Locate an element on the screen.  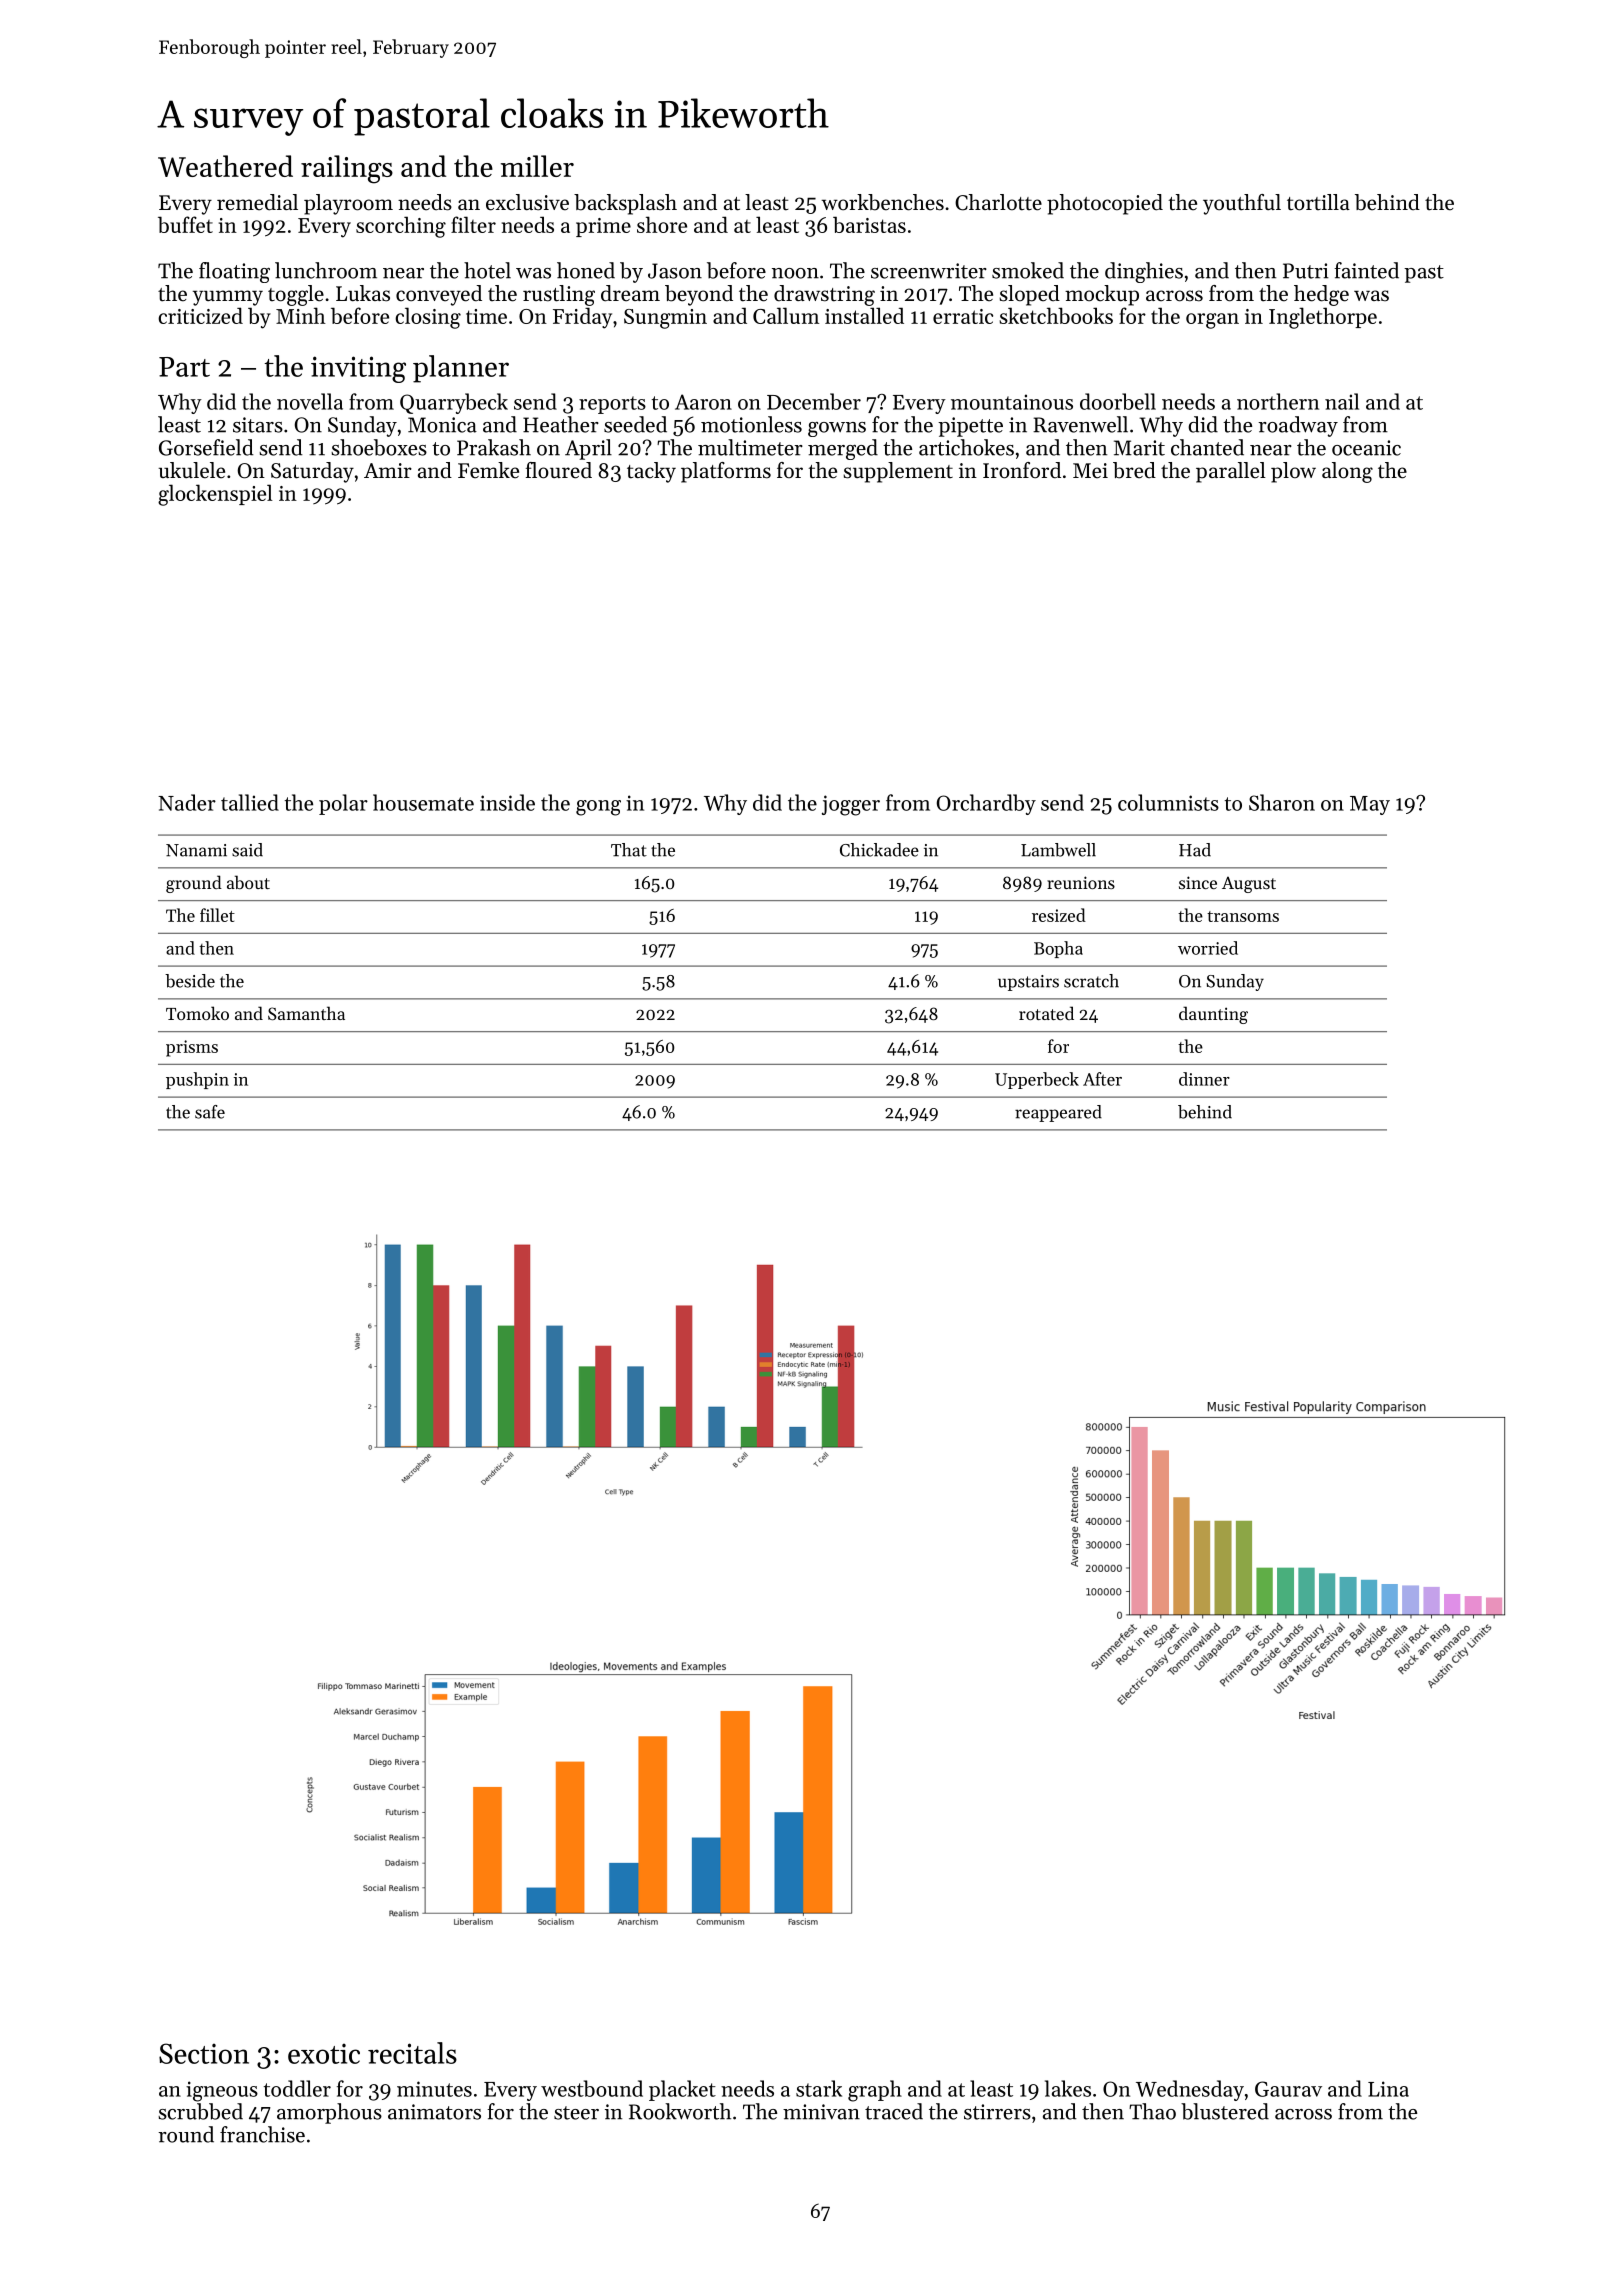
tallied is located at coordinates (250, 802).
